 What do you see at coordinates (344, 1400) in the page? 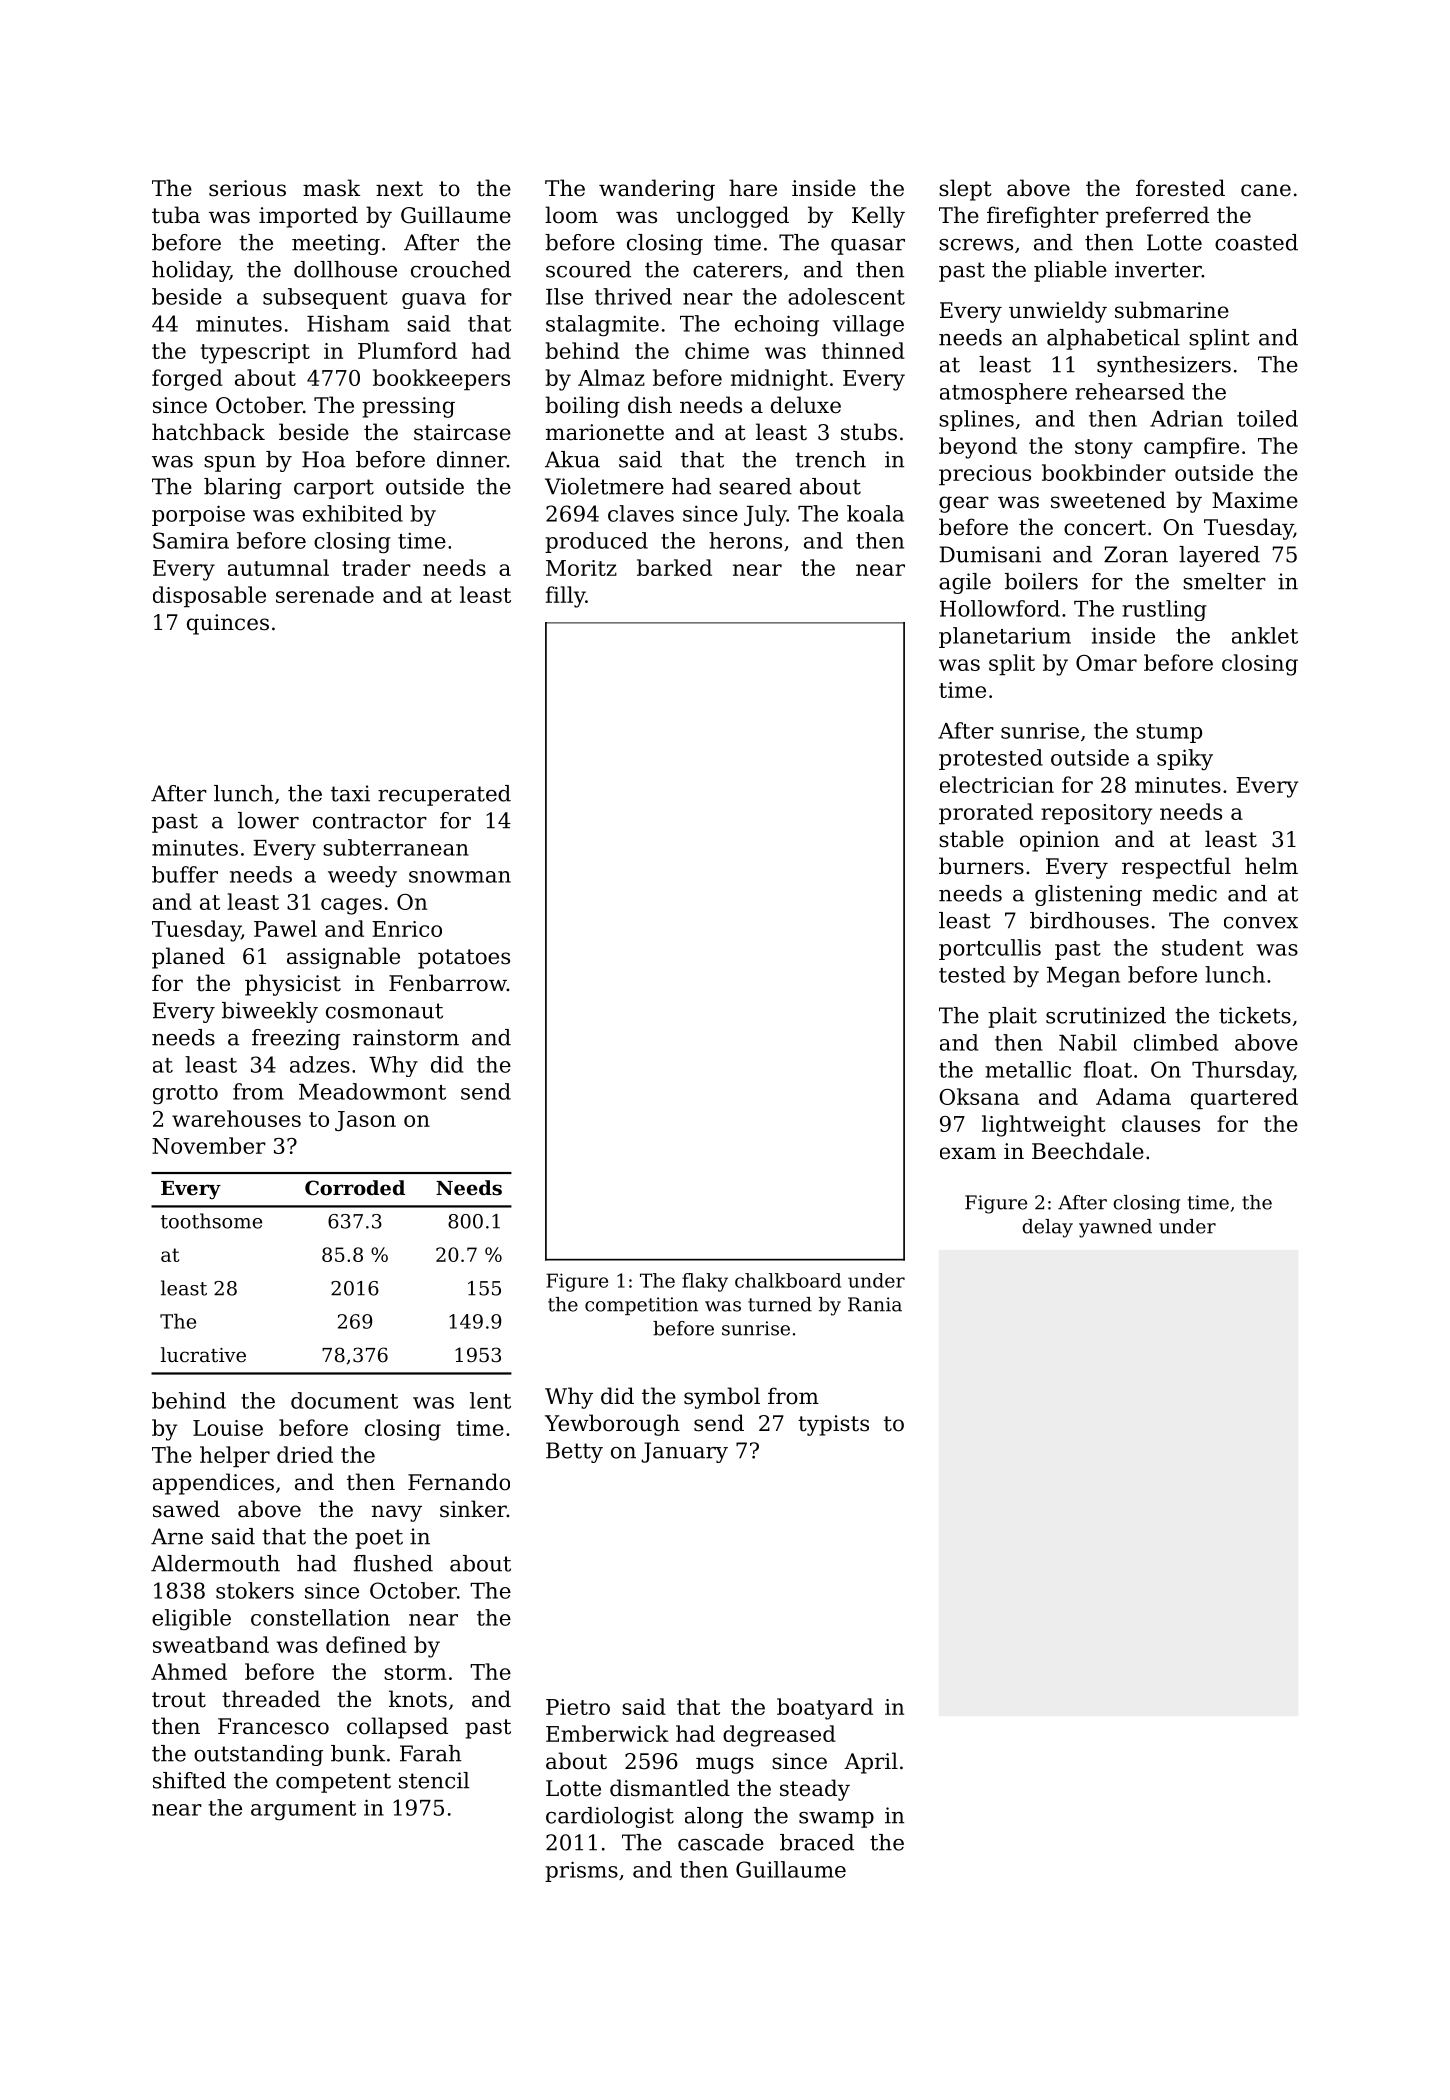
I see `document` at bounding box center [344, 1400].
